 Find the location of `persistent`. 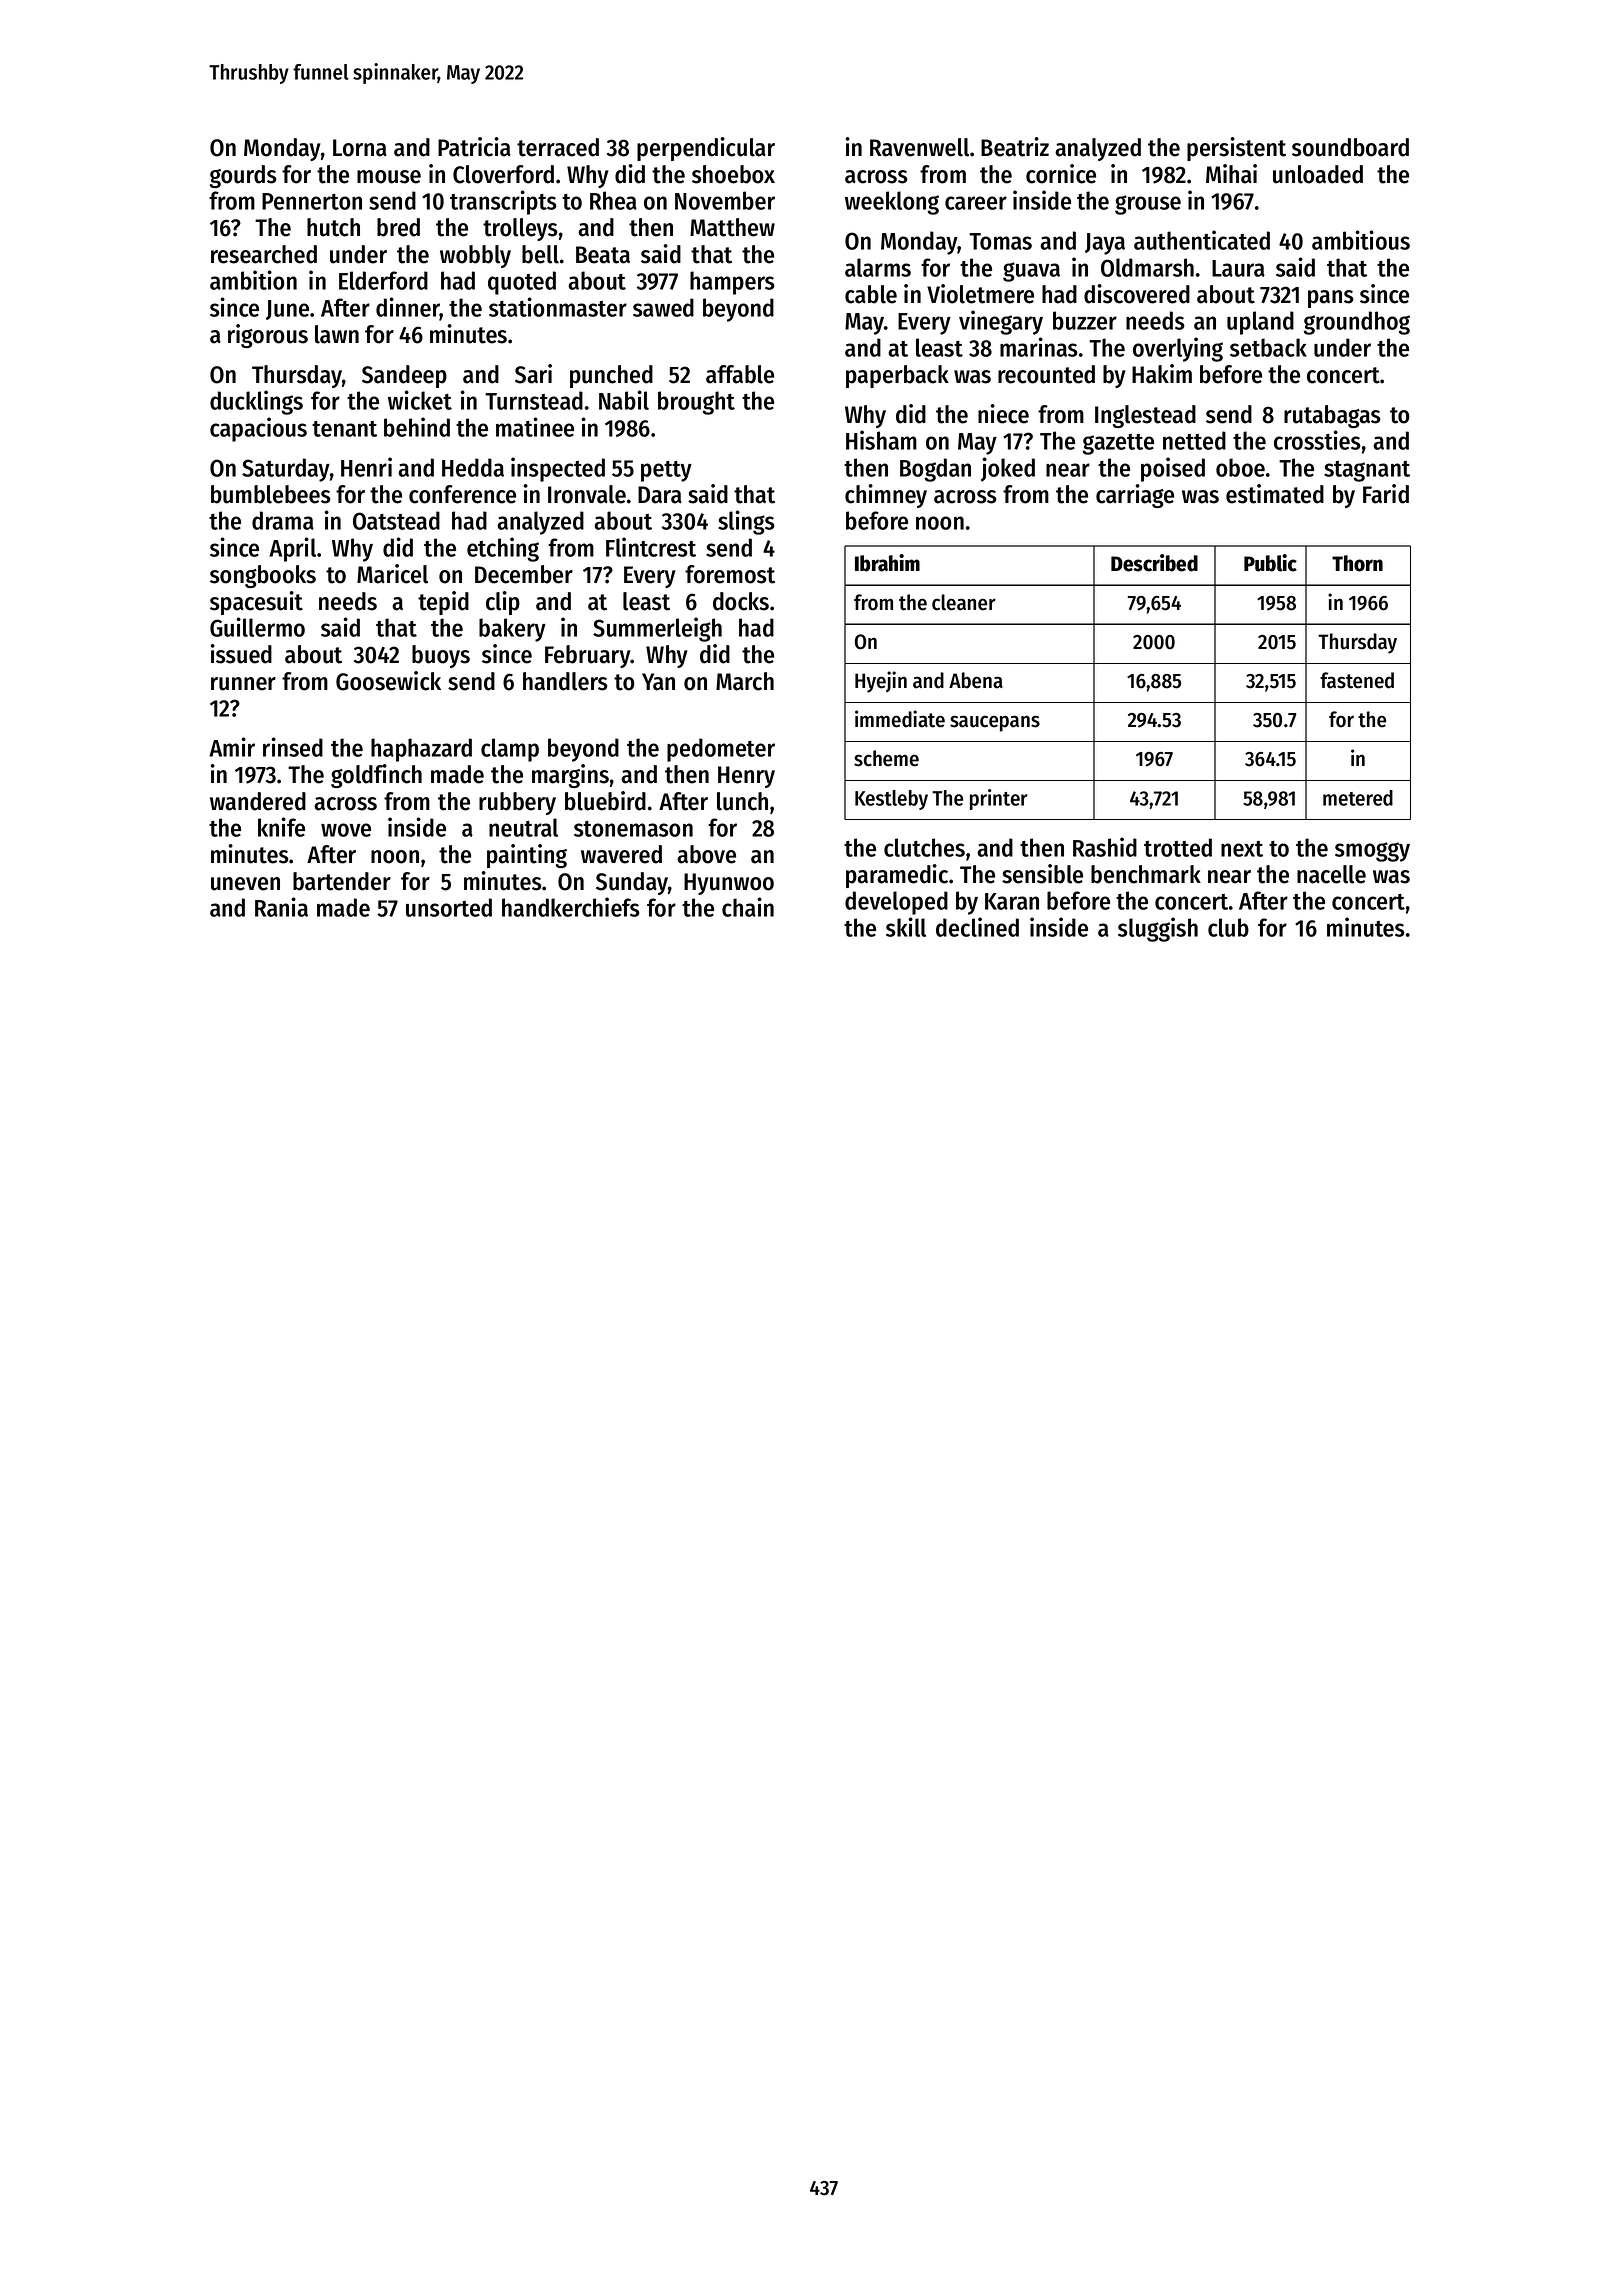

persistent is located at coordinates (1236, 149).
